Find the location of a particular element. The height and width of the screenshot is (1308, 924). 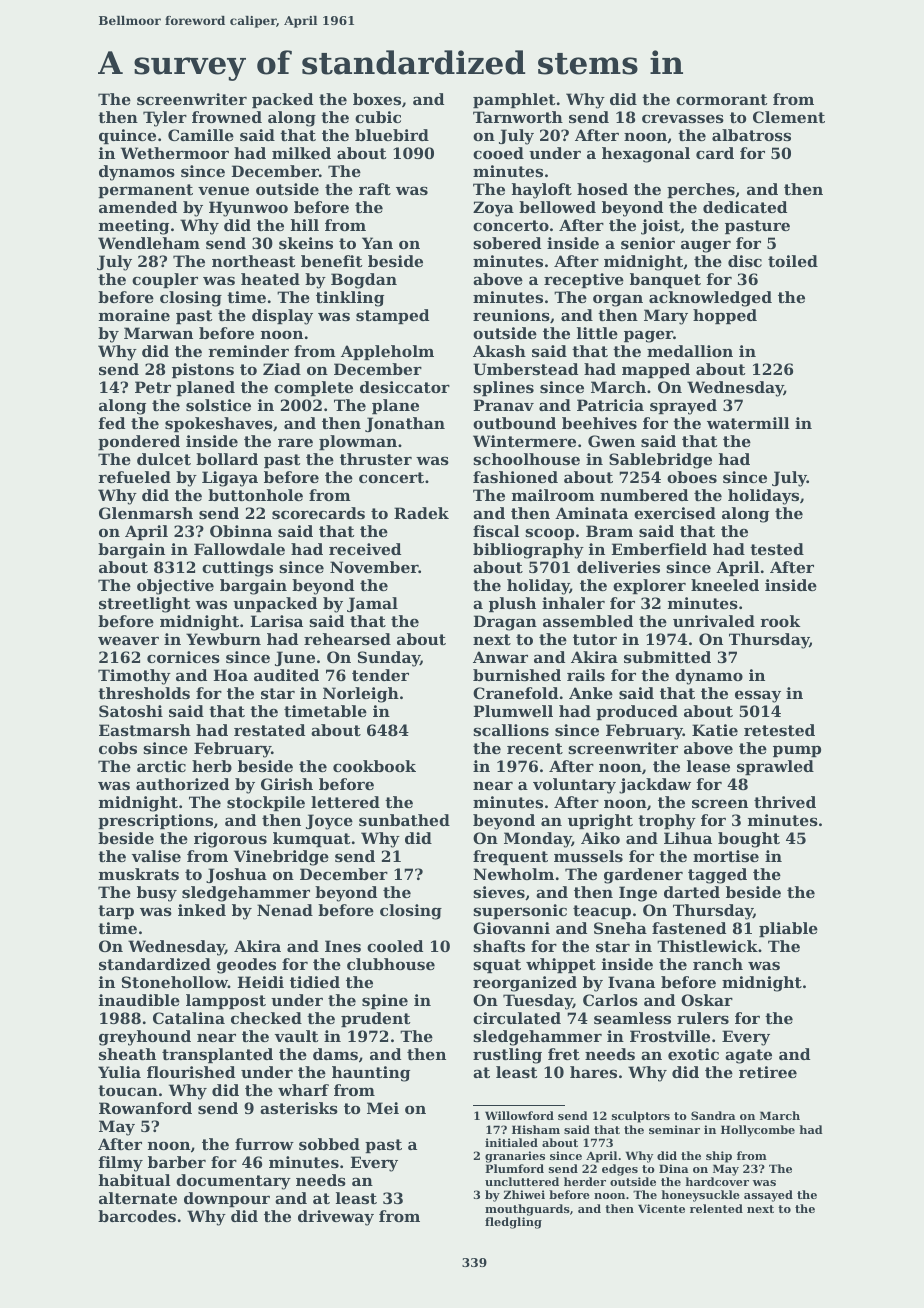

watermill is located at coordinates (748, 423).
